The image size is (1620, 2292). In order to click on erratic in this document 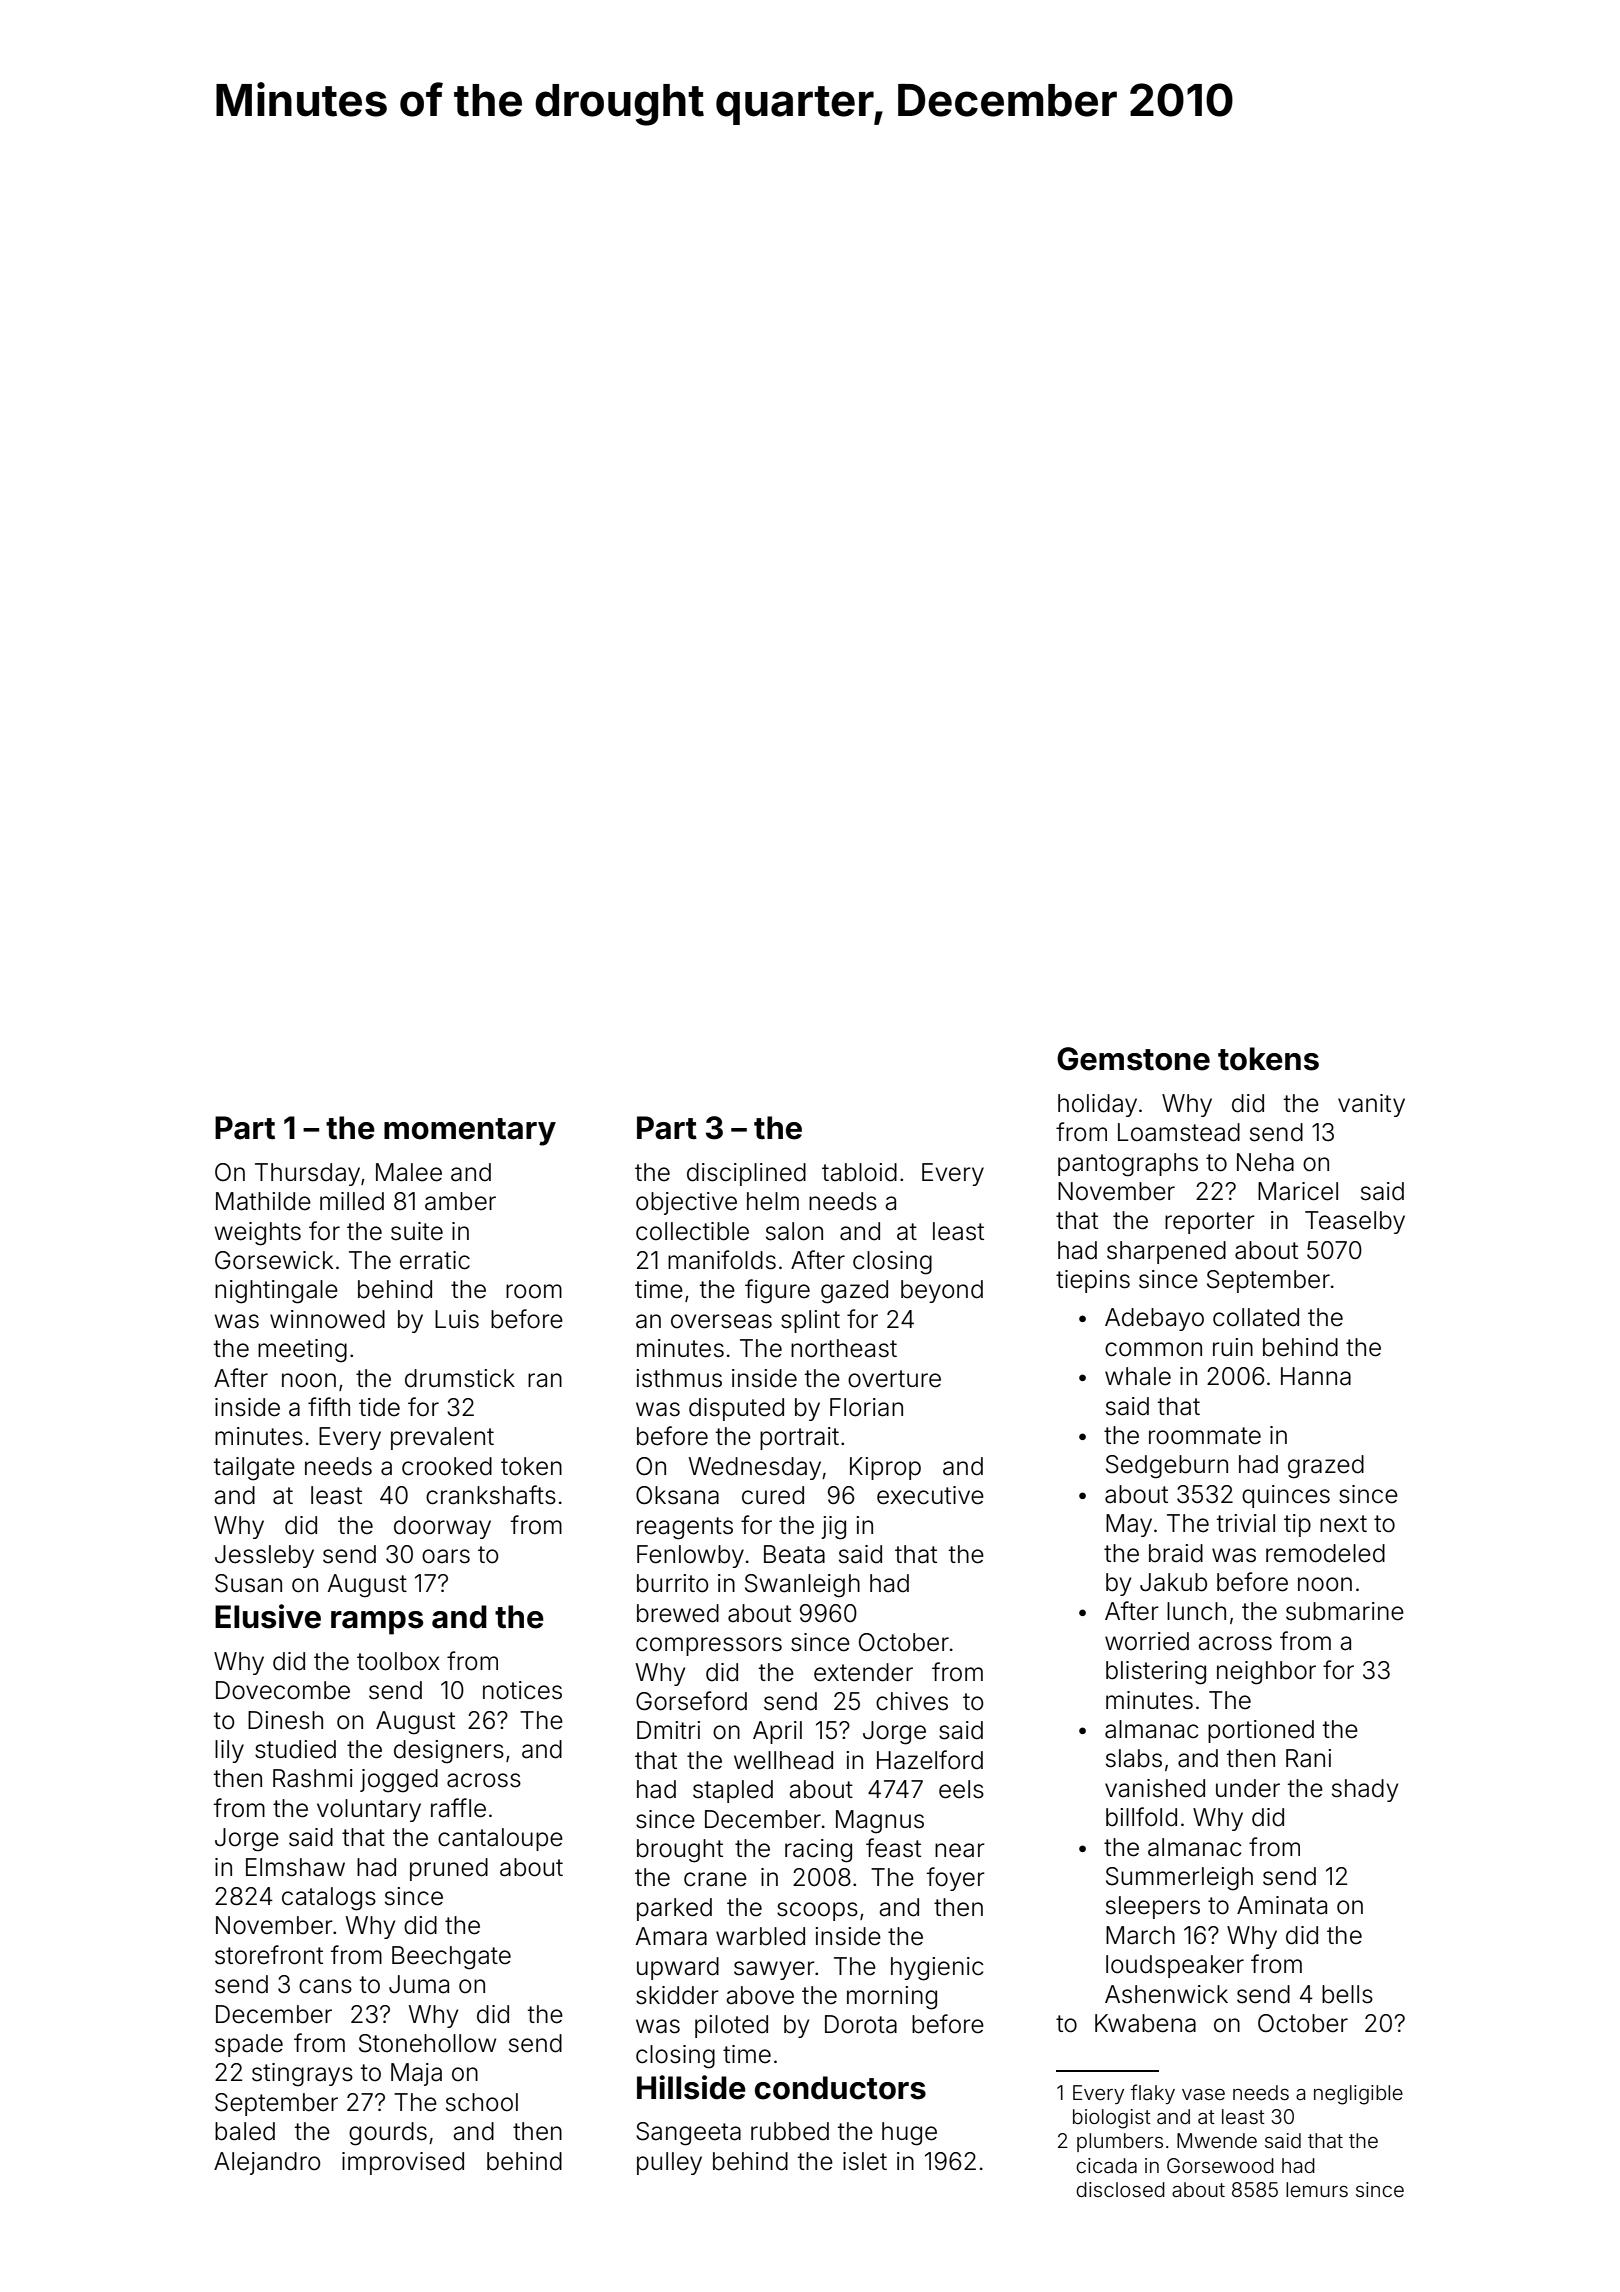, I will do `click(435, 1260)`.
